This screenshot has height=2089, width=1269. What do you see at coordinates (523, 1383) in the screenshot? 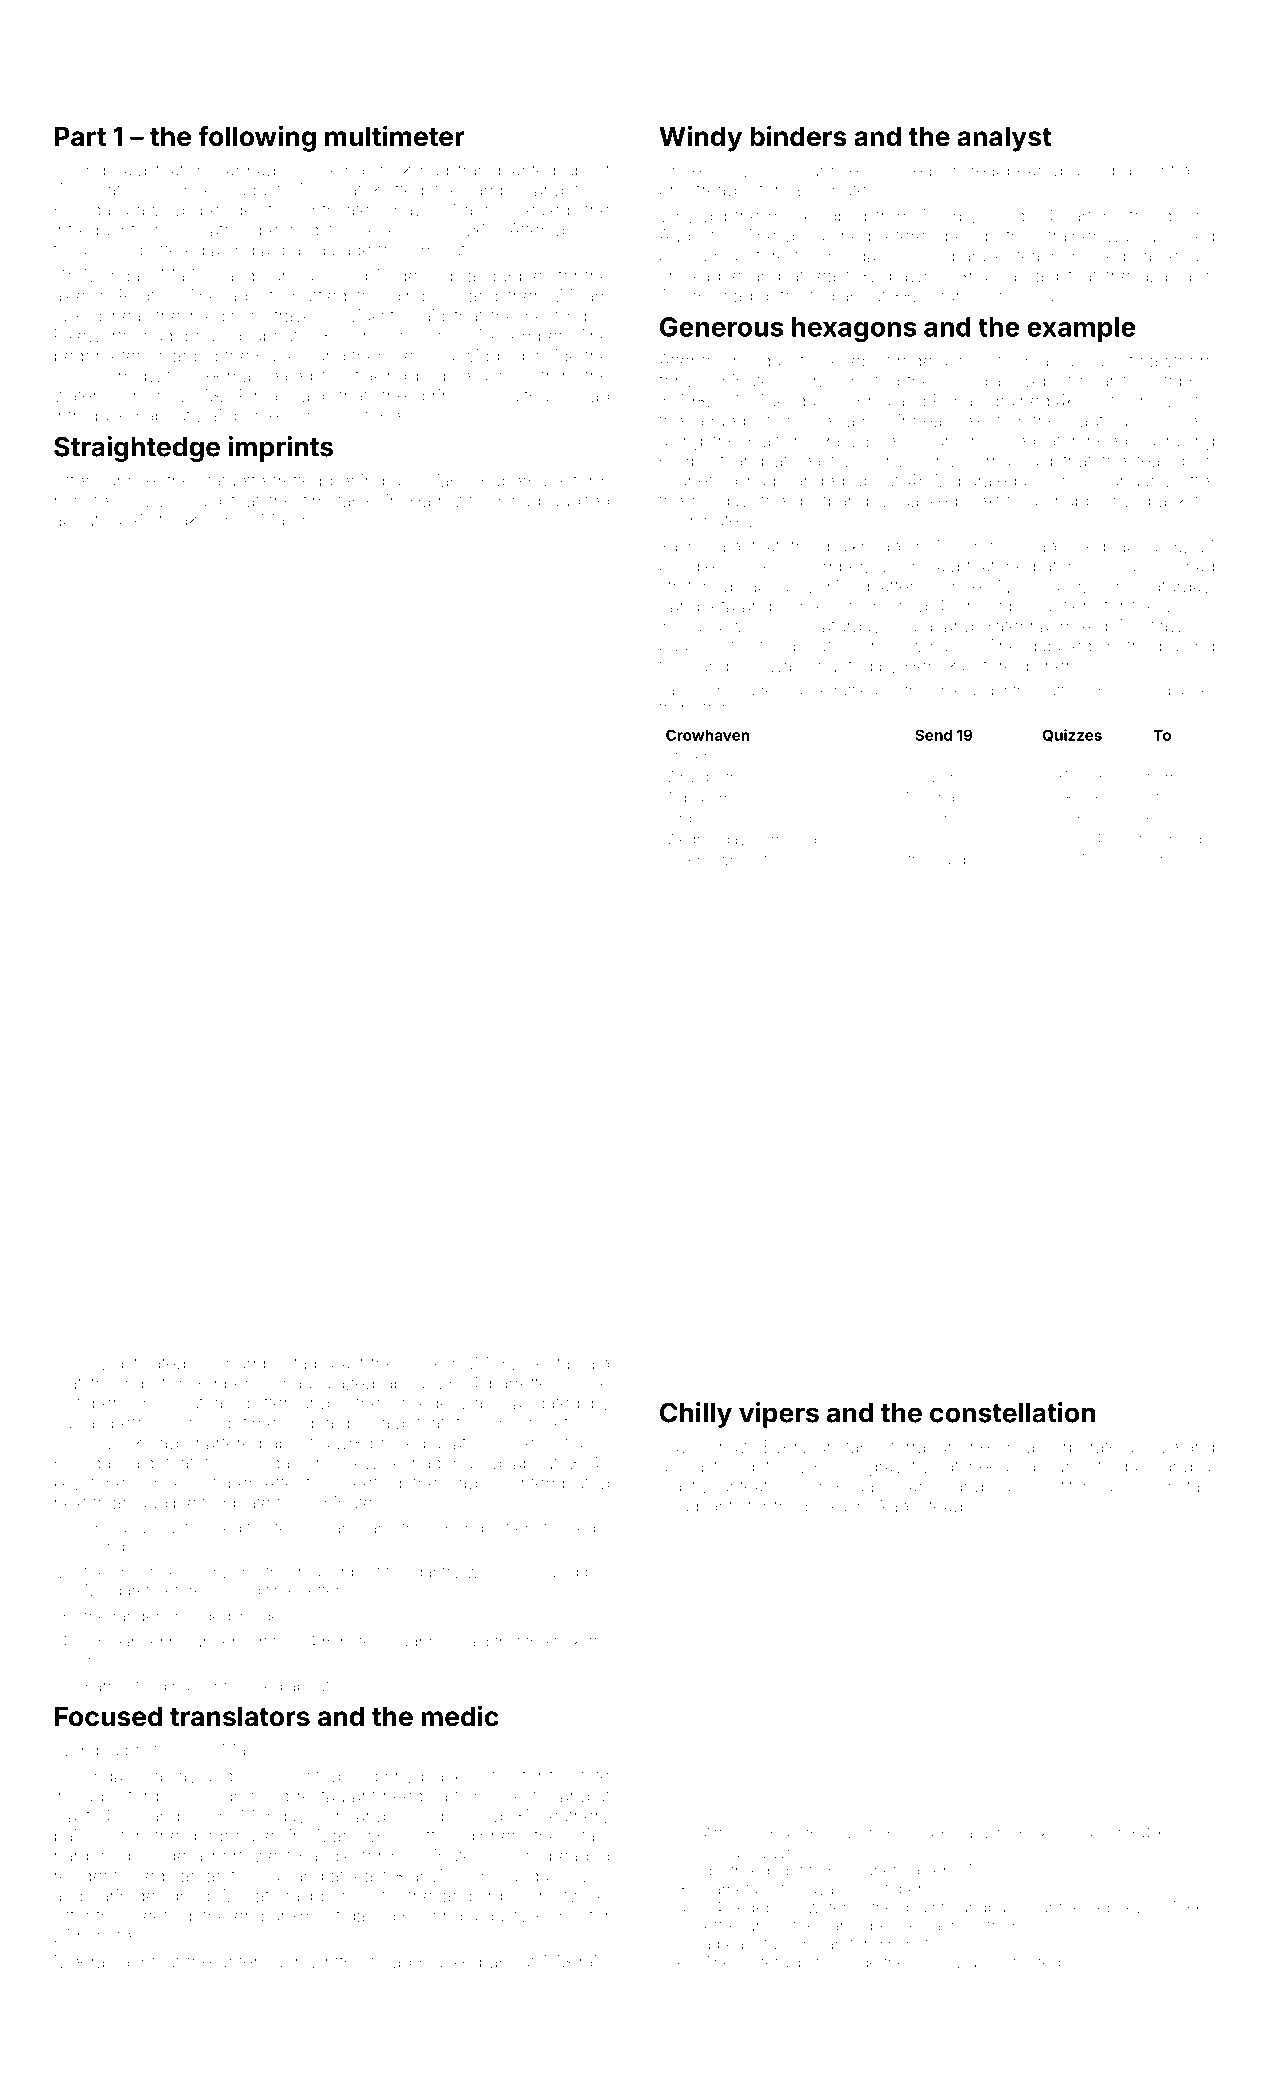
I see `barrettes` at bounding box center [523, 1383].
